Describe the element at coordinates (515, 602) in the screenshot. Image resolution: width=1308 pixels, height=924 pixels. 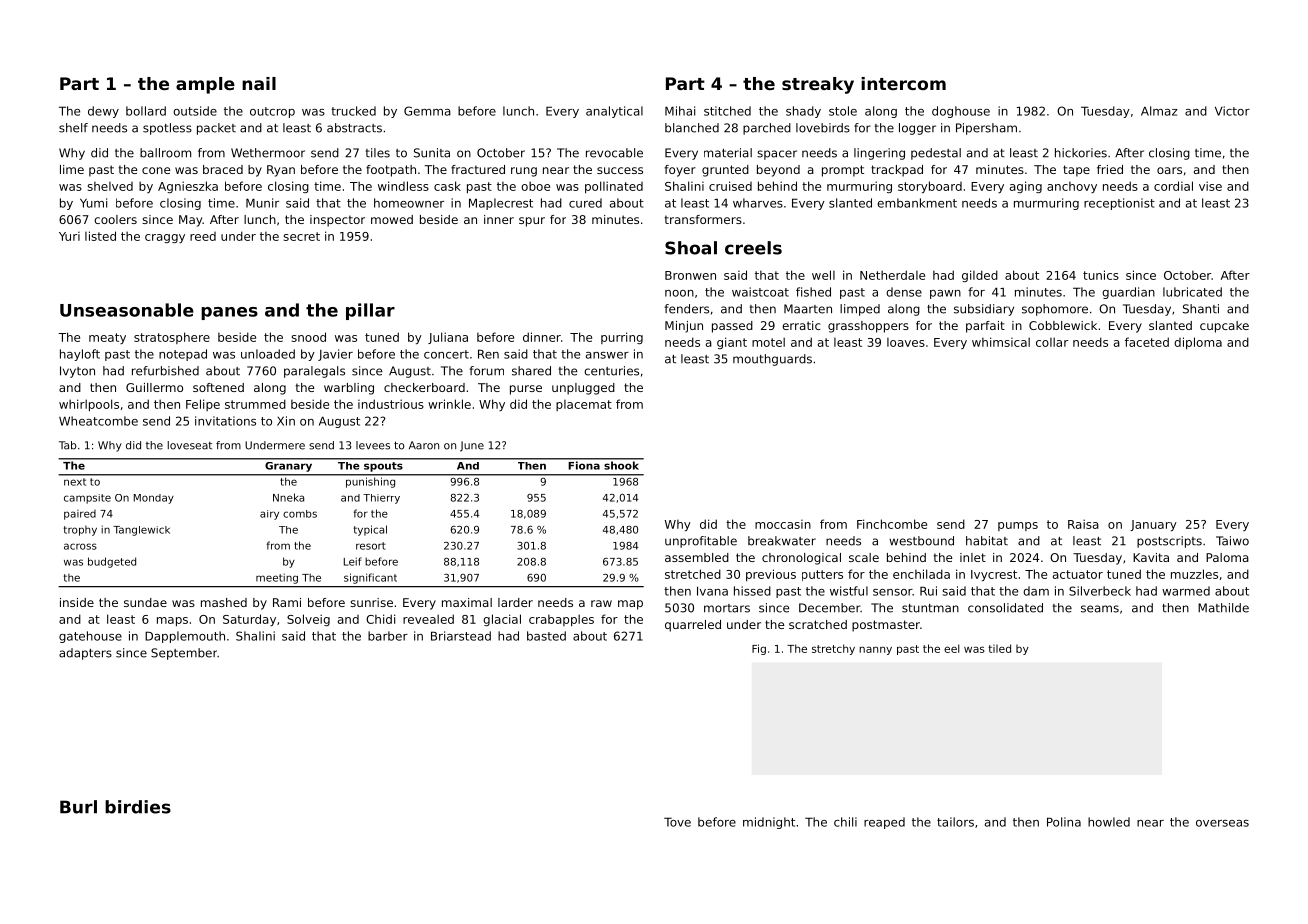
I see `larder` at that location.
